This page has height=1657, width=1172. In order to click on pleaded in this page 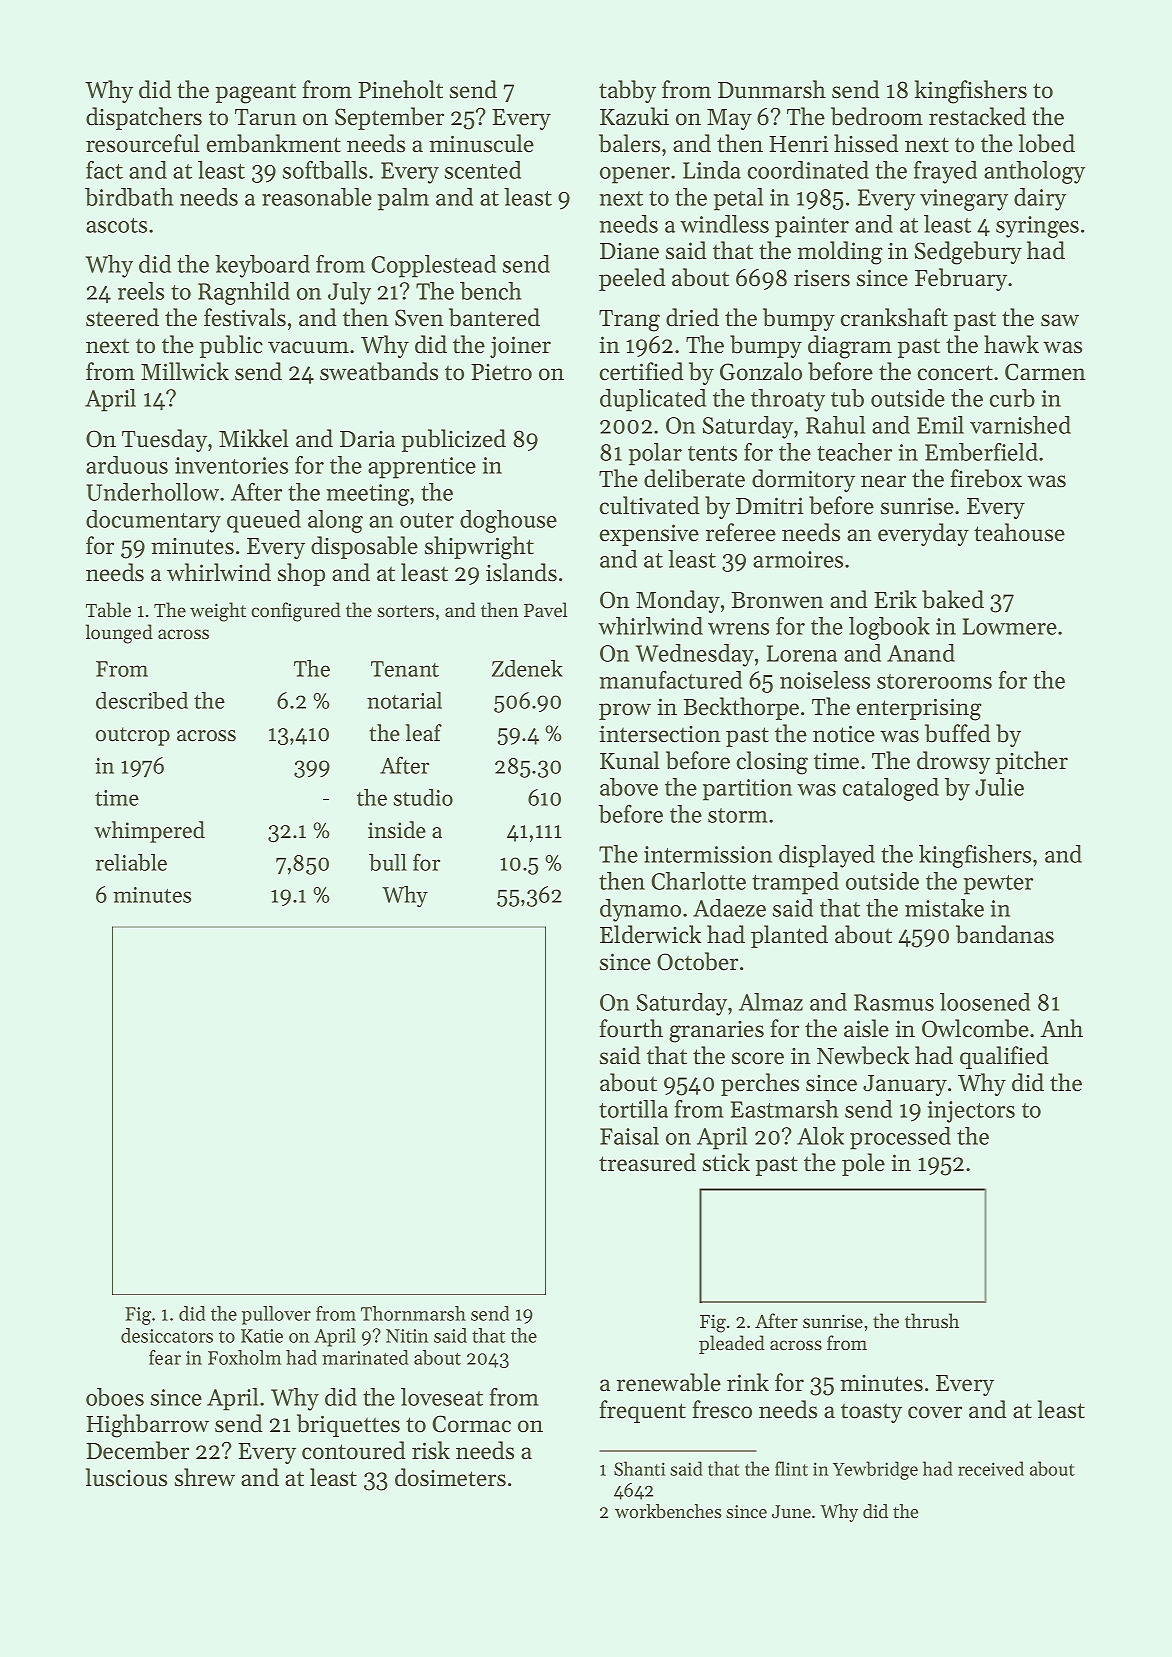, I will do `click(732, 1344)`.
